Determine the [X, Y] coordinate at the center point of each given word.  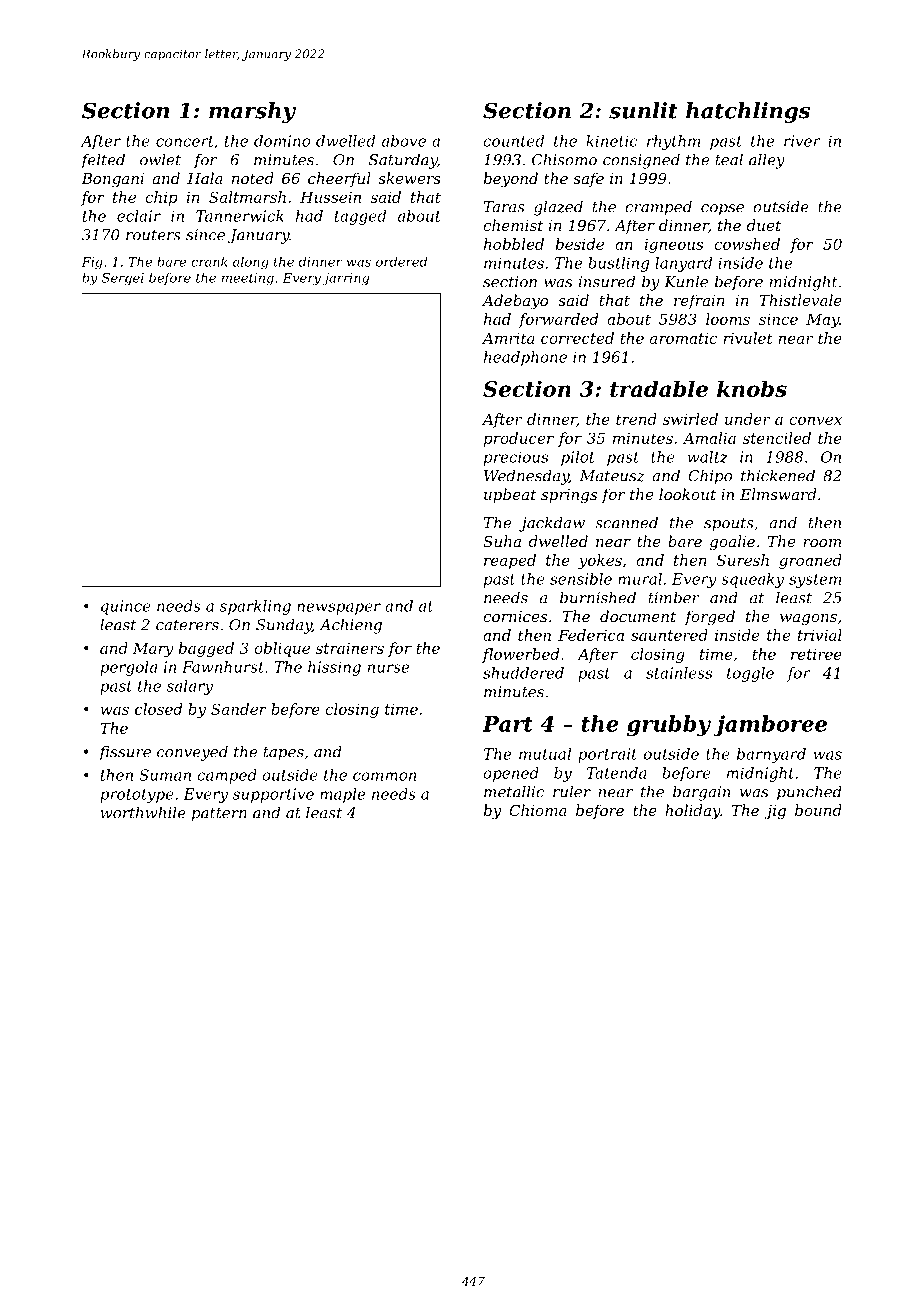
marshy [252, 112]
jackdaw [552, 524]
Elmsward [778, 494]
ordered [401, 261]
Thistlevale [800, 300]
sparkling [255, 607]
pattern [219, 815]
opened [511, 774]
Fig [92, 263]
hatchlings [748, 112]
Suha [502, 541]
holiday [692, 812]
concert [185, 141]
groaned [810, 561]
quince [126, 607]
